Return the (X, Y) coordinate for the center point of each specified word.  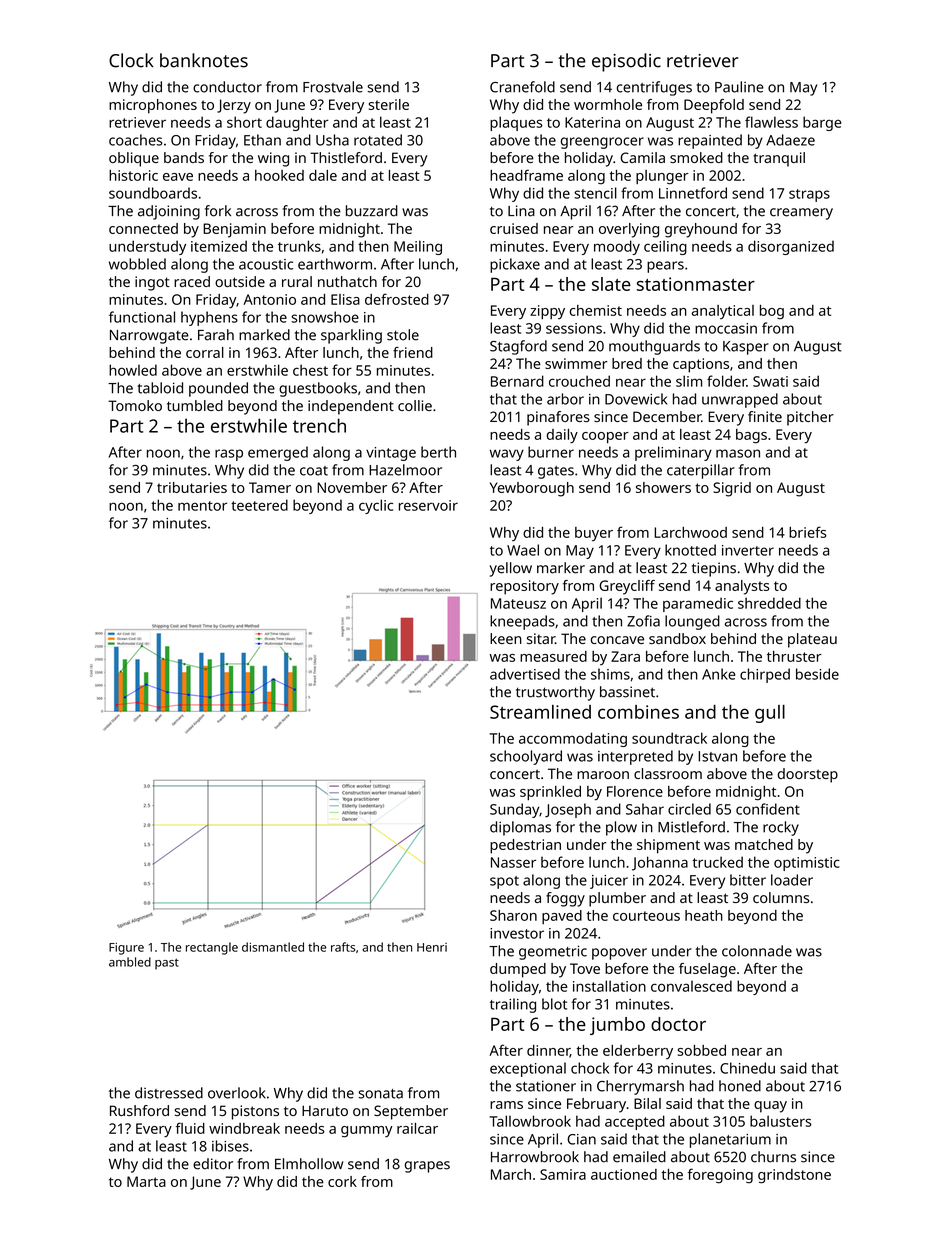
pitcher (810, 418)
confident (768, 809)
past (167, 964)
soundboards (153, 193)
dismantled (273, 947)
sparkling (351, 336)
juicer (609, 882)
